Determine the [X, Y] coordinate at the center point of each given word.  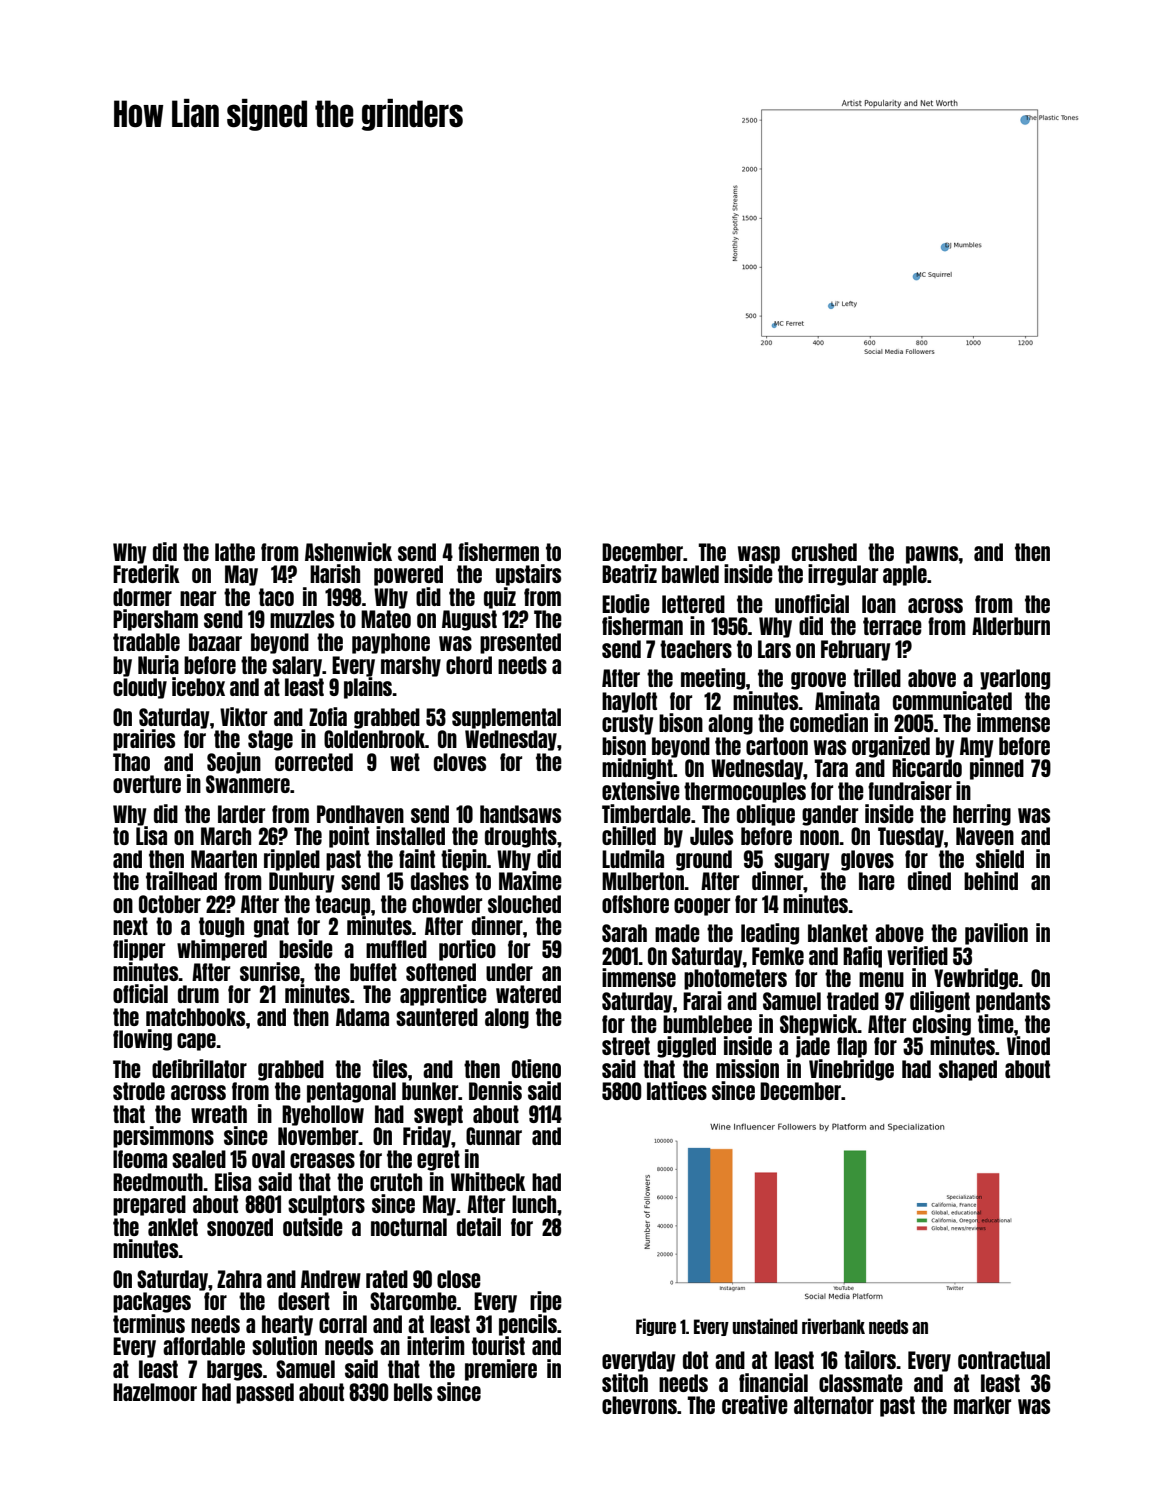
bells [413, 1392]
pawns [932, 555]
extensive [641, 790]
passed [265, 1393]
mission [747, 1068]
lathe [235, 552]
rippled [292, 860]
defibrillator [199, 1068]
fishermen [498, 551]
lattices [677, 1090]
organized [891, 747]
